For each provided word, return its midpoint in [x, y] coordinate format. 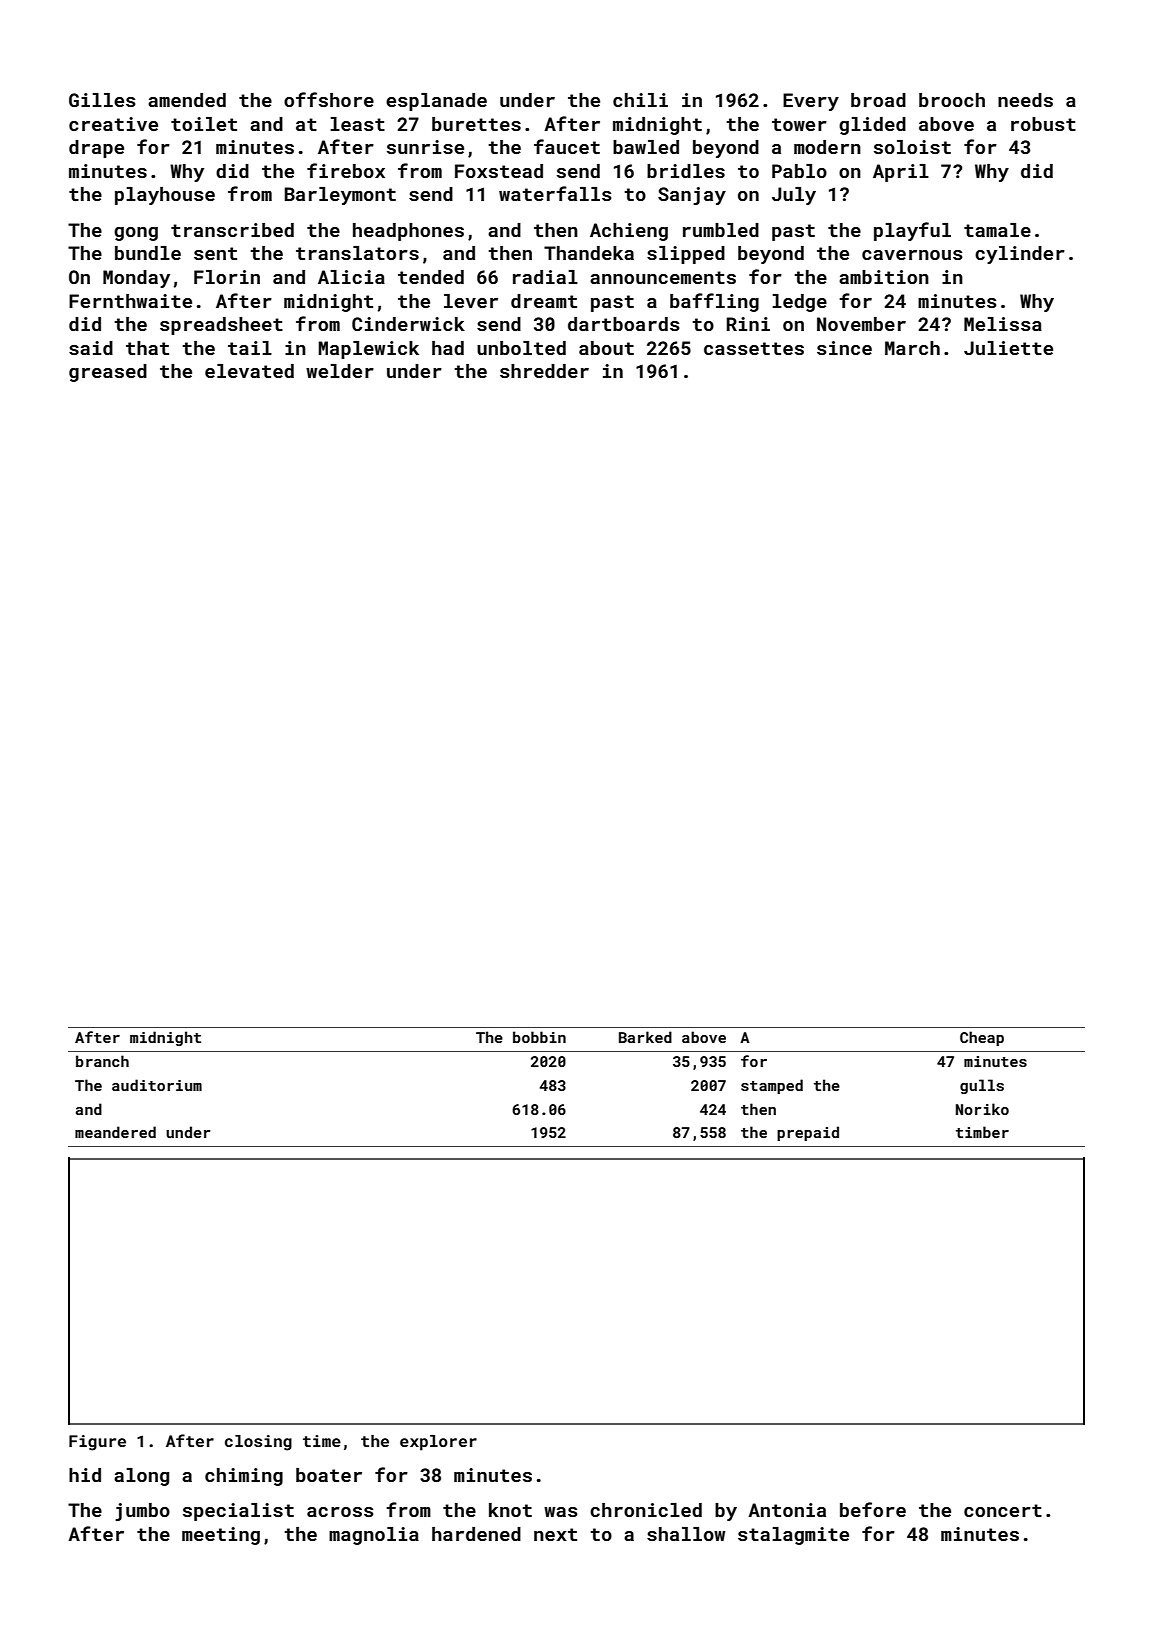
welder [340, 371]
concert [1003, 1510]
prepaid [808, 1133]
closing [258, 1443]
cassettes [754, 348]
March [912, 348]
